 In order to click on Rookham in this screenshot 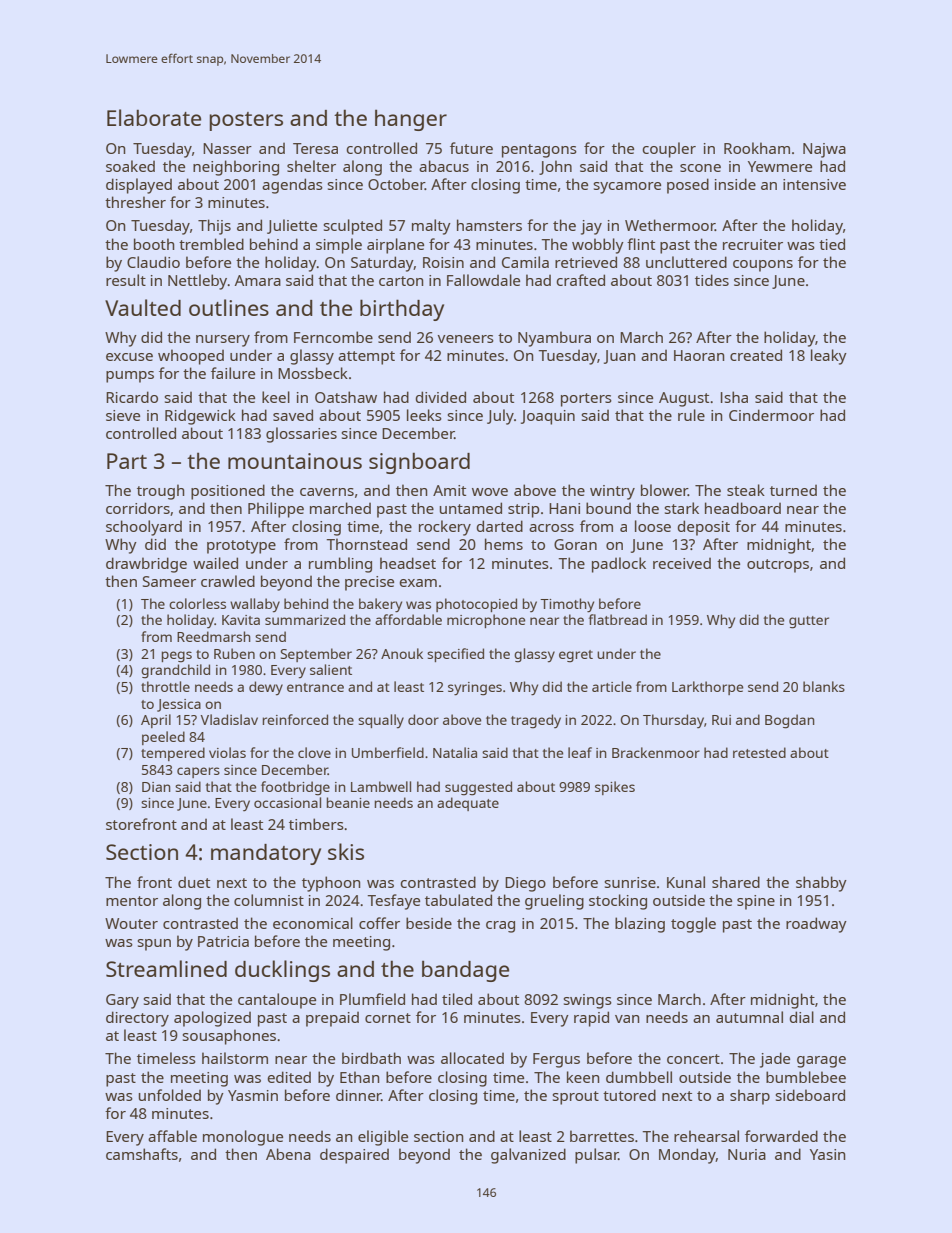, I will do `click(757, 148)`.
